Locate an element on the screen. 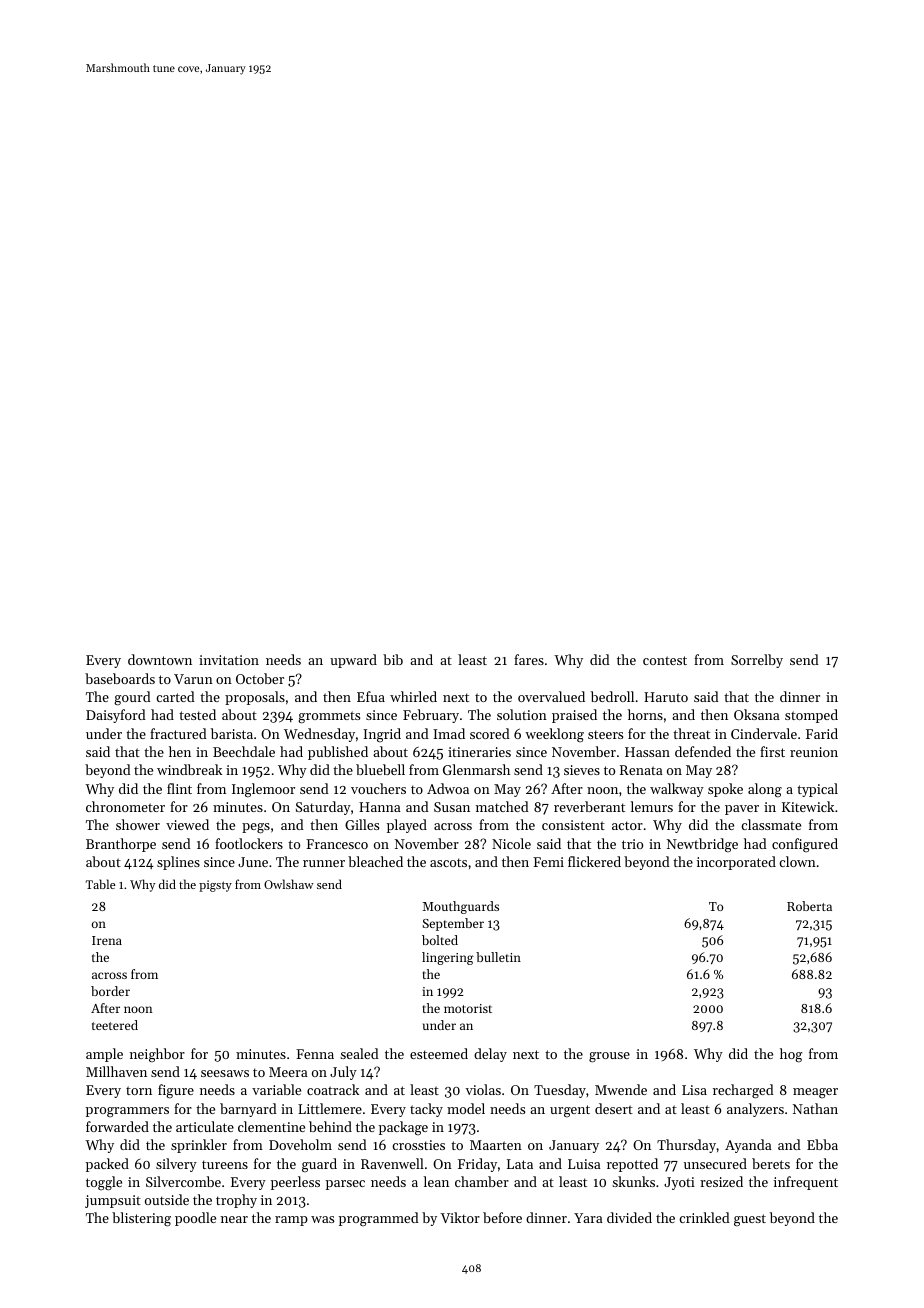  Newtbridge is located at coordinates (702, 845).
